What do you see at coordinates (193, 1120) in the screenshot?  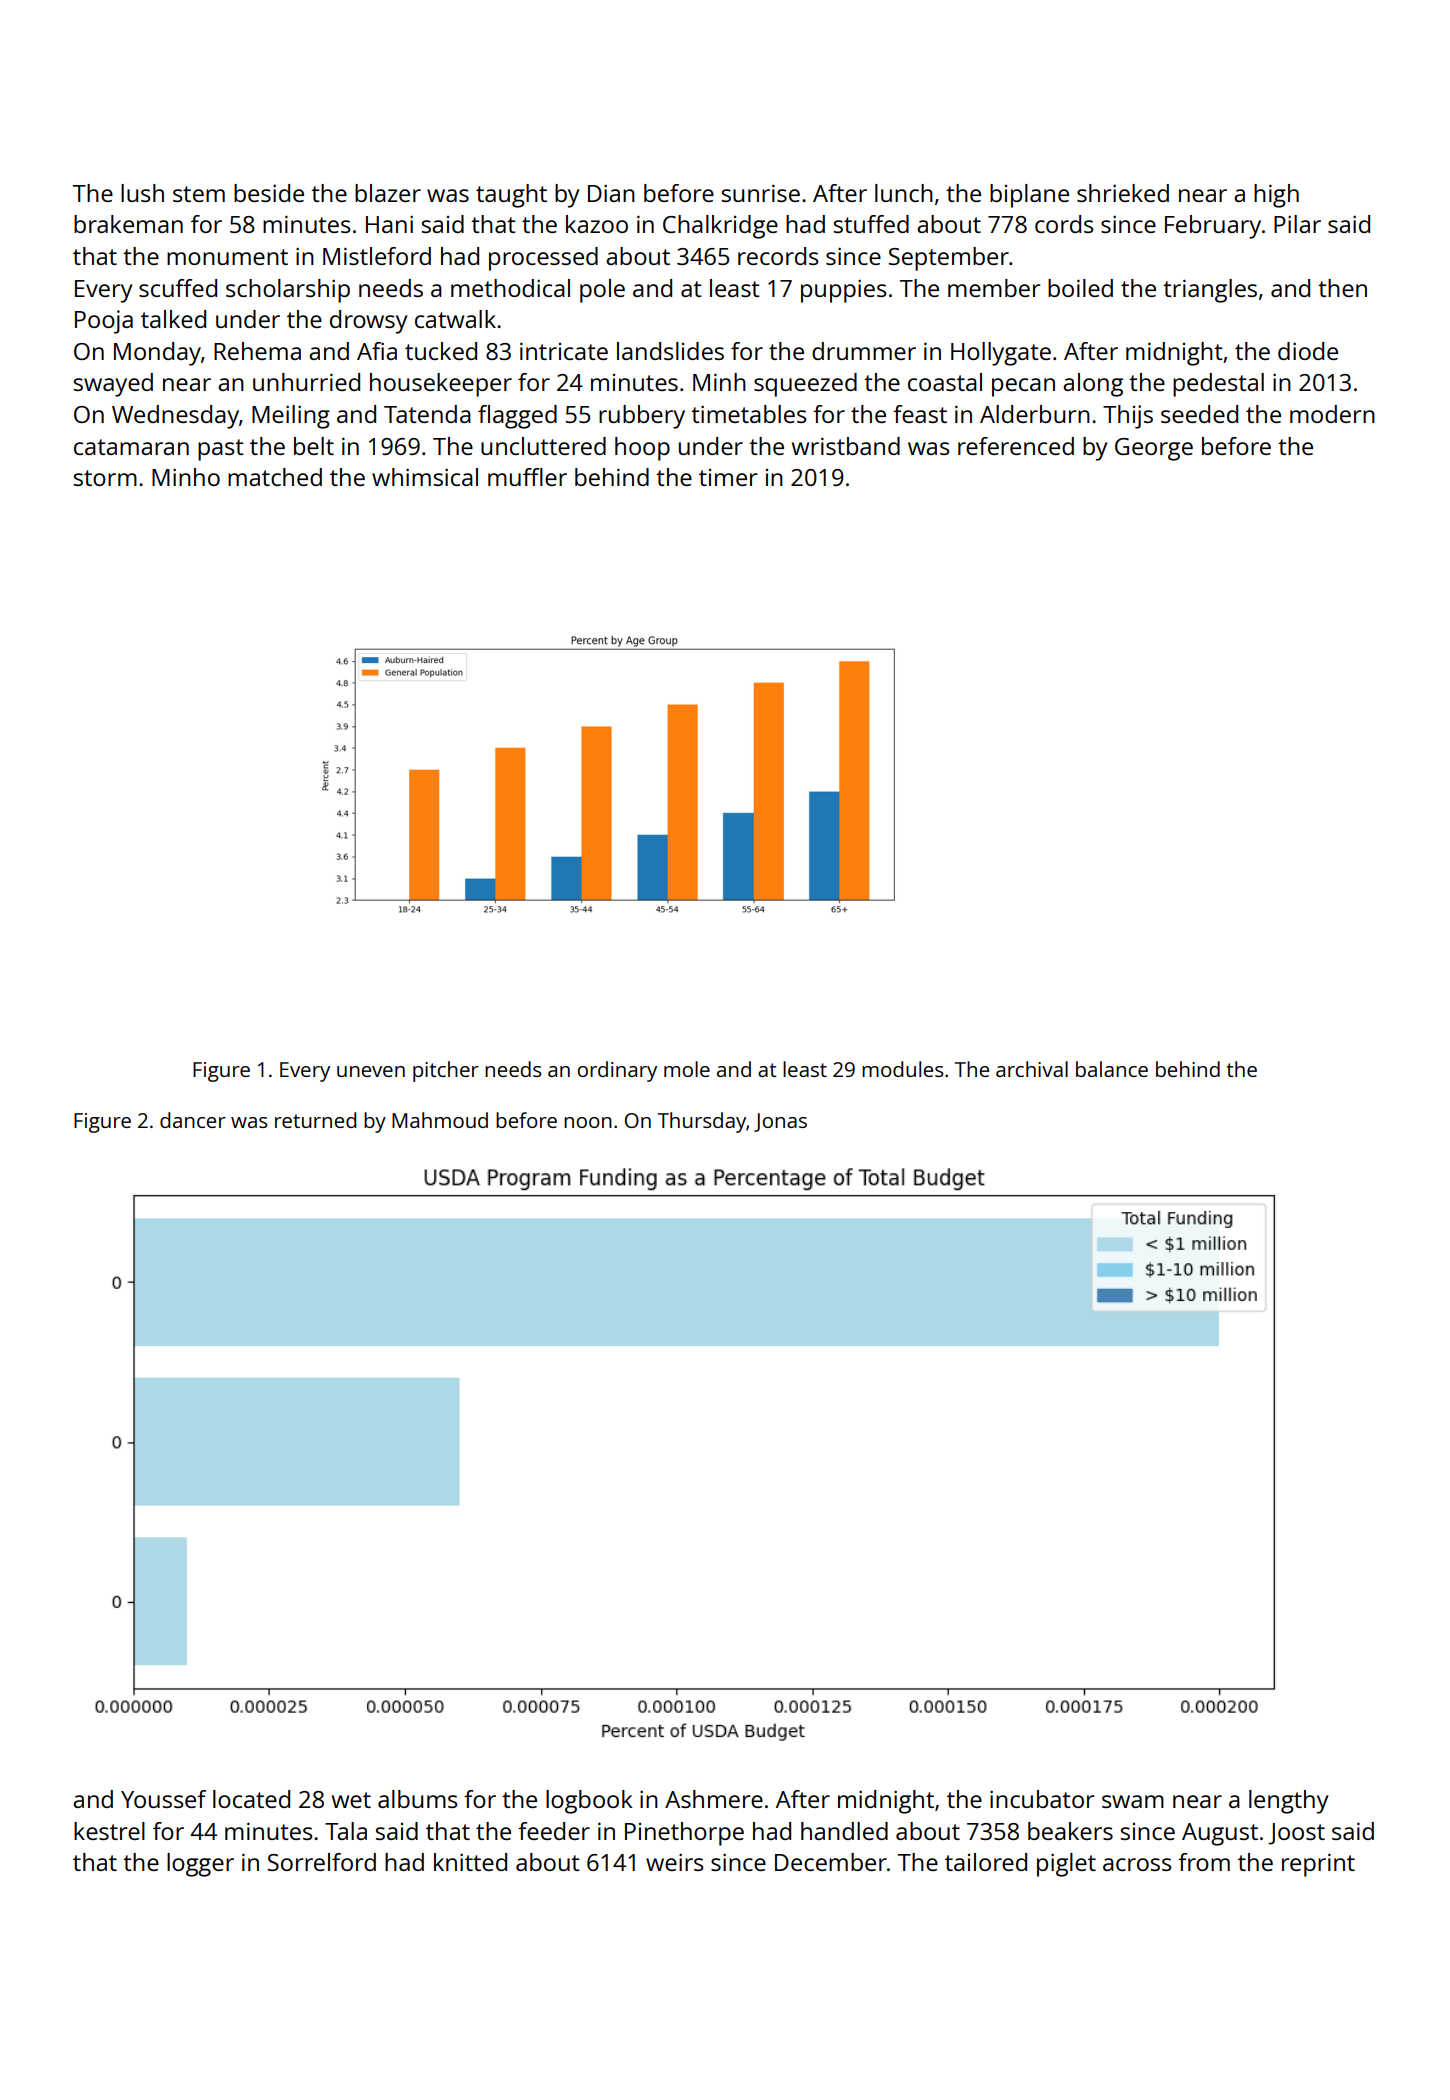 I see `dancer` at bounding box center [193, 1120].
